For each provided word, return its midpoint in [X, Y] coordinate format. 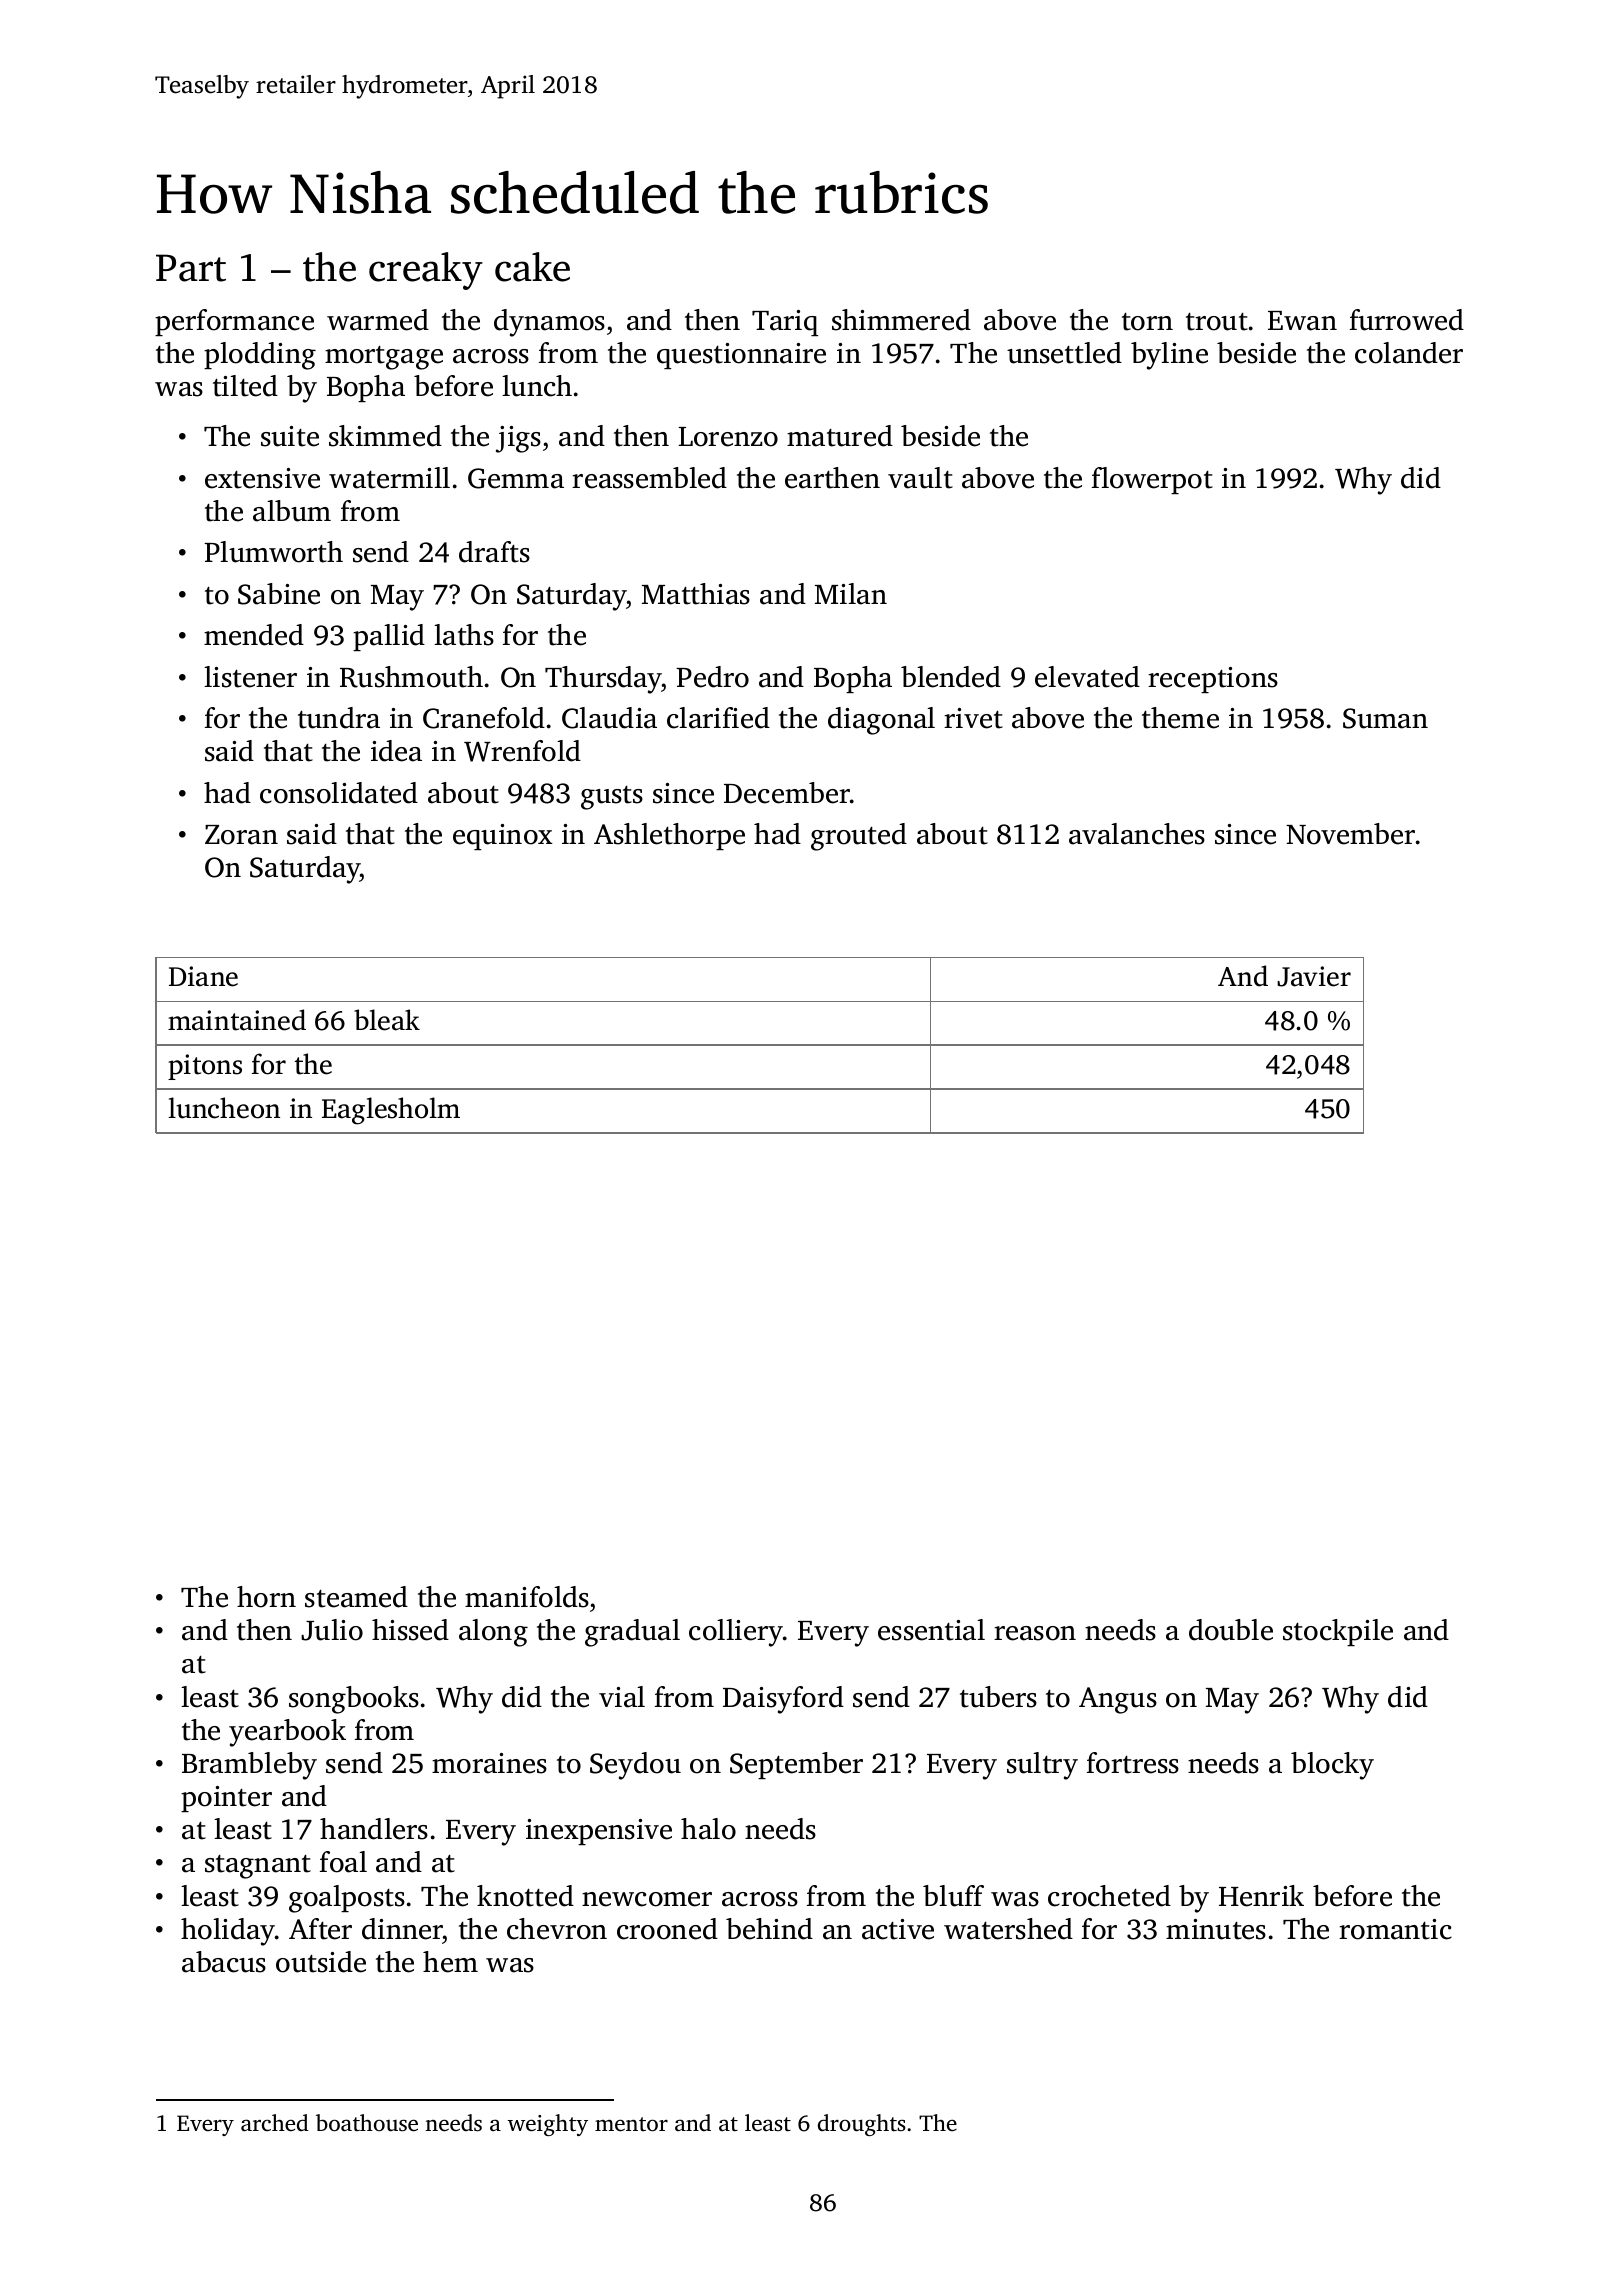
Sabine [279, 594]
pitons [205, 1067]
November [1350, 834]
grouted [859, 837]
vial [622, 1697]
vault [920, 478]
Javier [1314, 976]
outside [321, 1962]
